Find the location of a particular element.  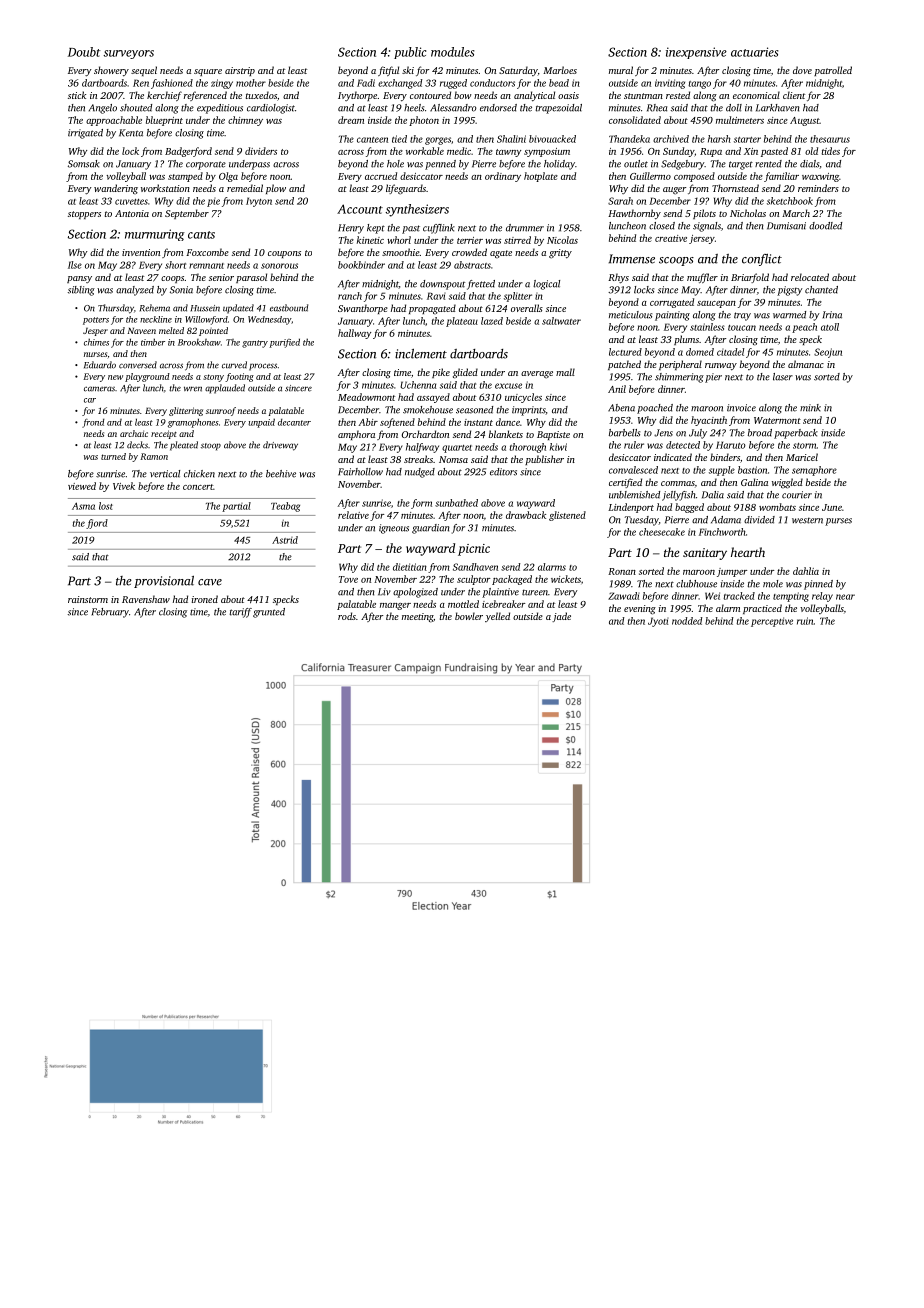

zingy is located at coordinates (222, 84).
